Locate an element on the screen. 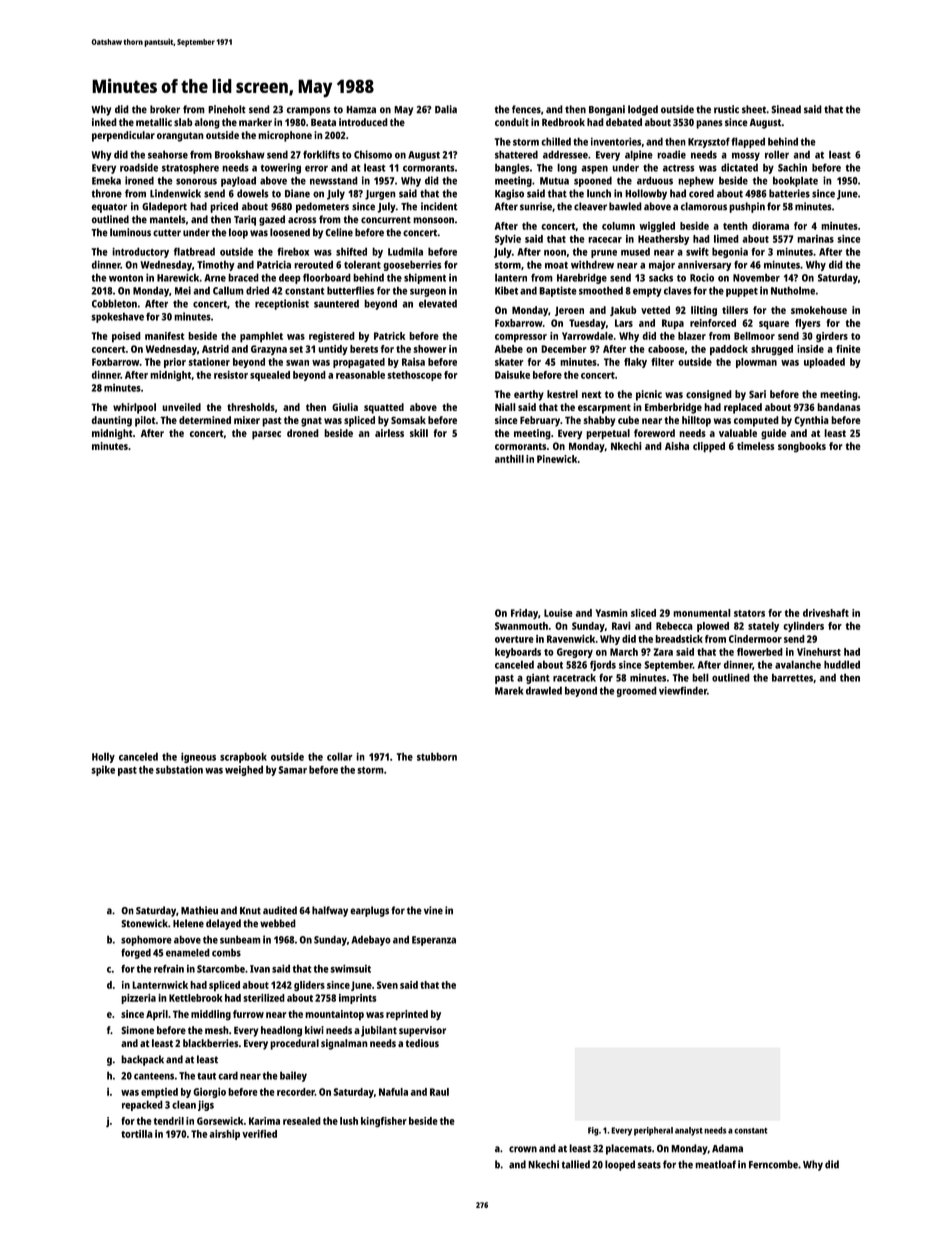 Image resolution: width=952 pixels, height=1233 pixels. crown is located at coordinates (523, 1149).
